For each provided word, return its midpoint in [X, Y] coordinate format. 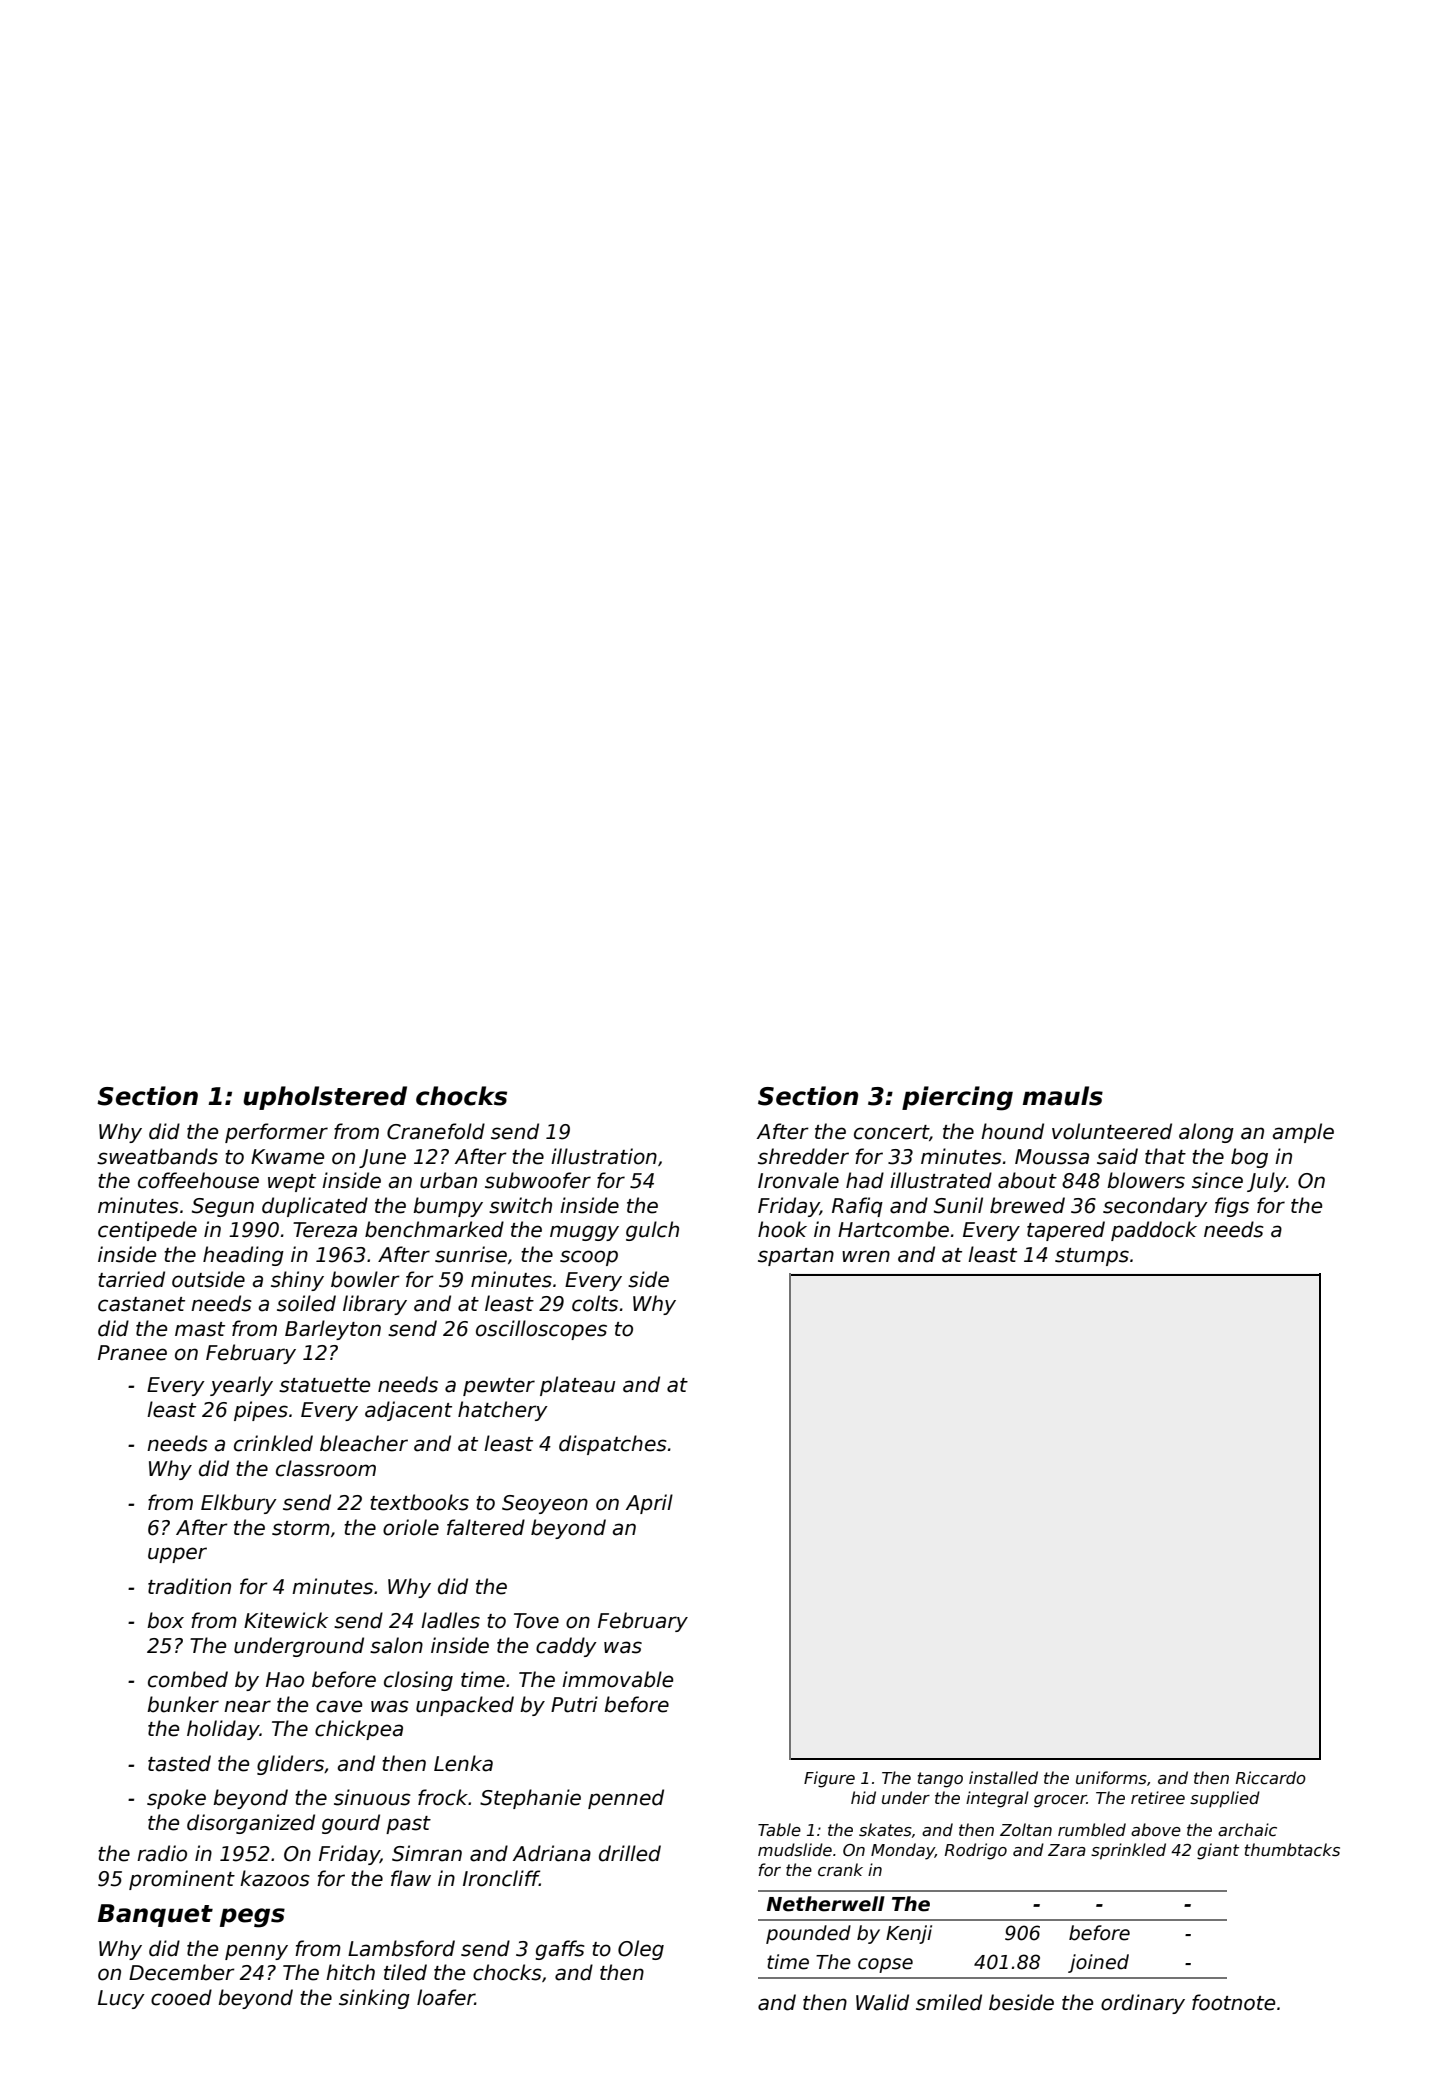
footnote [1233, 2002]
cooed [181, 1997]
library [375, 1305]
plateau [577, 1386]
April [649, 1504]
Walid [882, 2002]
